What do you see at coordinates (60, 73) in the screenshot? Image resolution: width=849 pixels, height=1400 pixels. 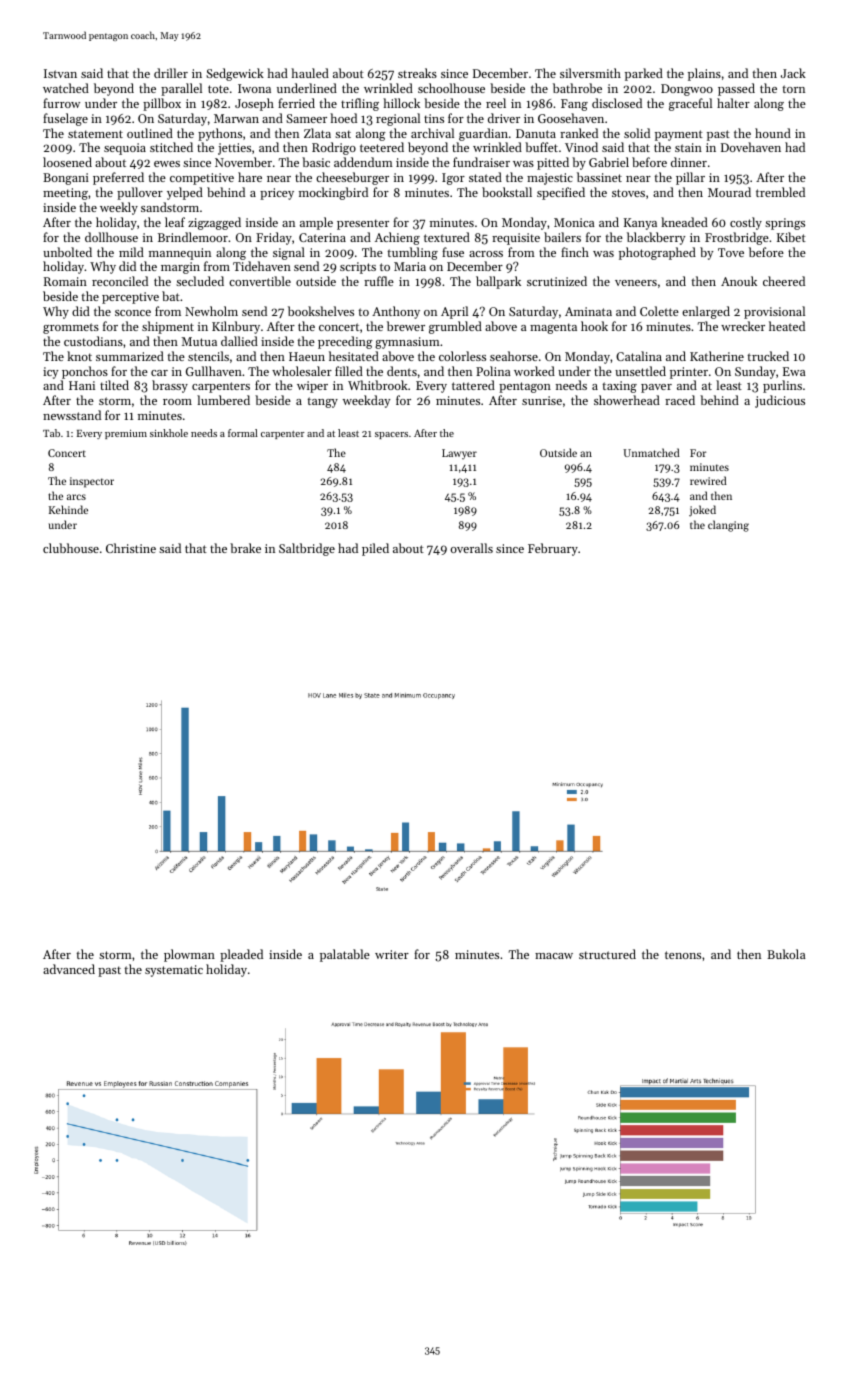 I see `Istvan` at bounding box center [60, 73].
